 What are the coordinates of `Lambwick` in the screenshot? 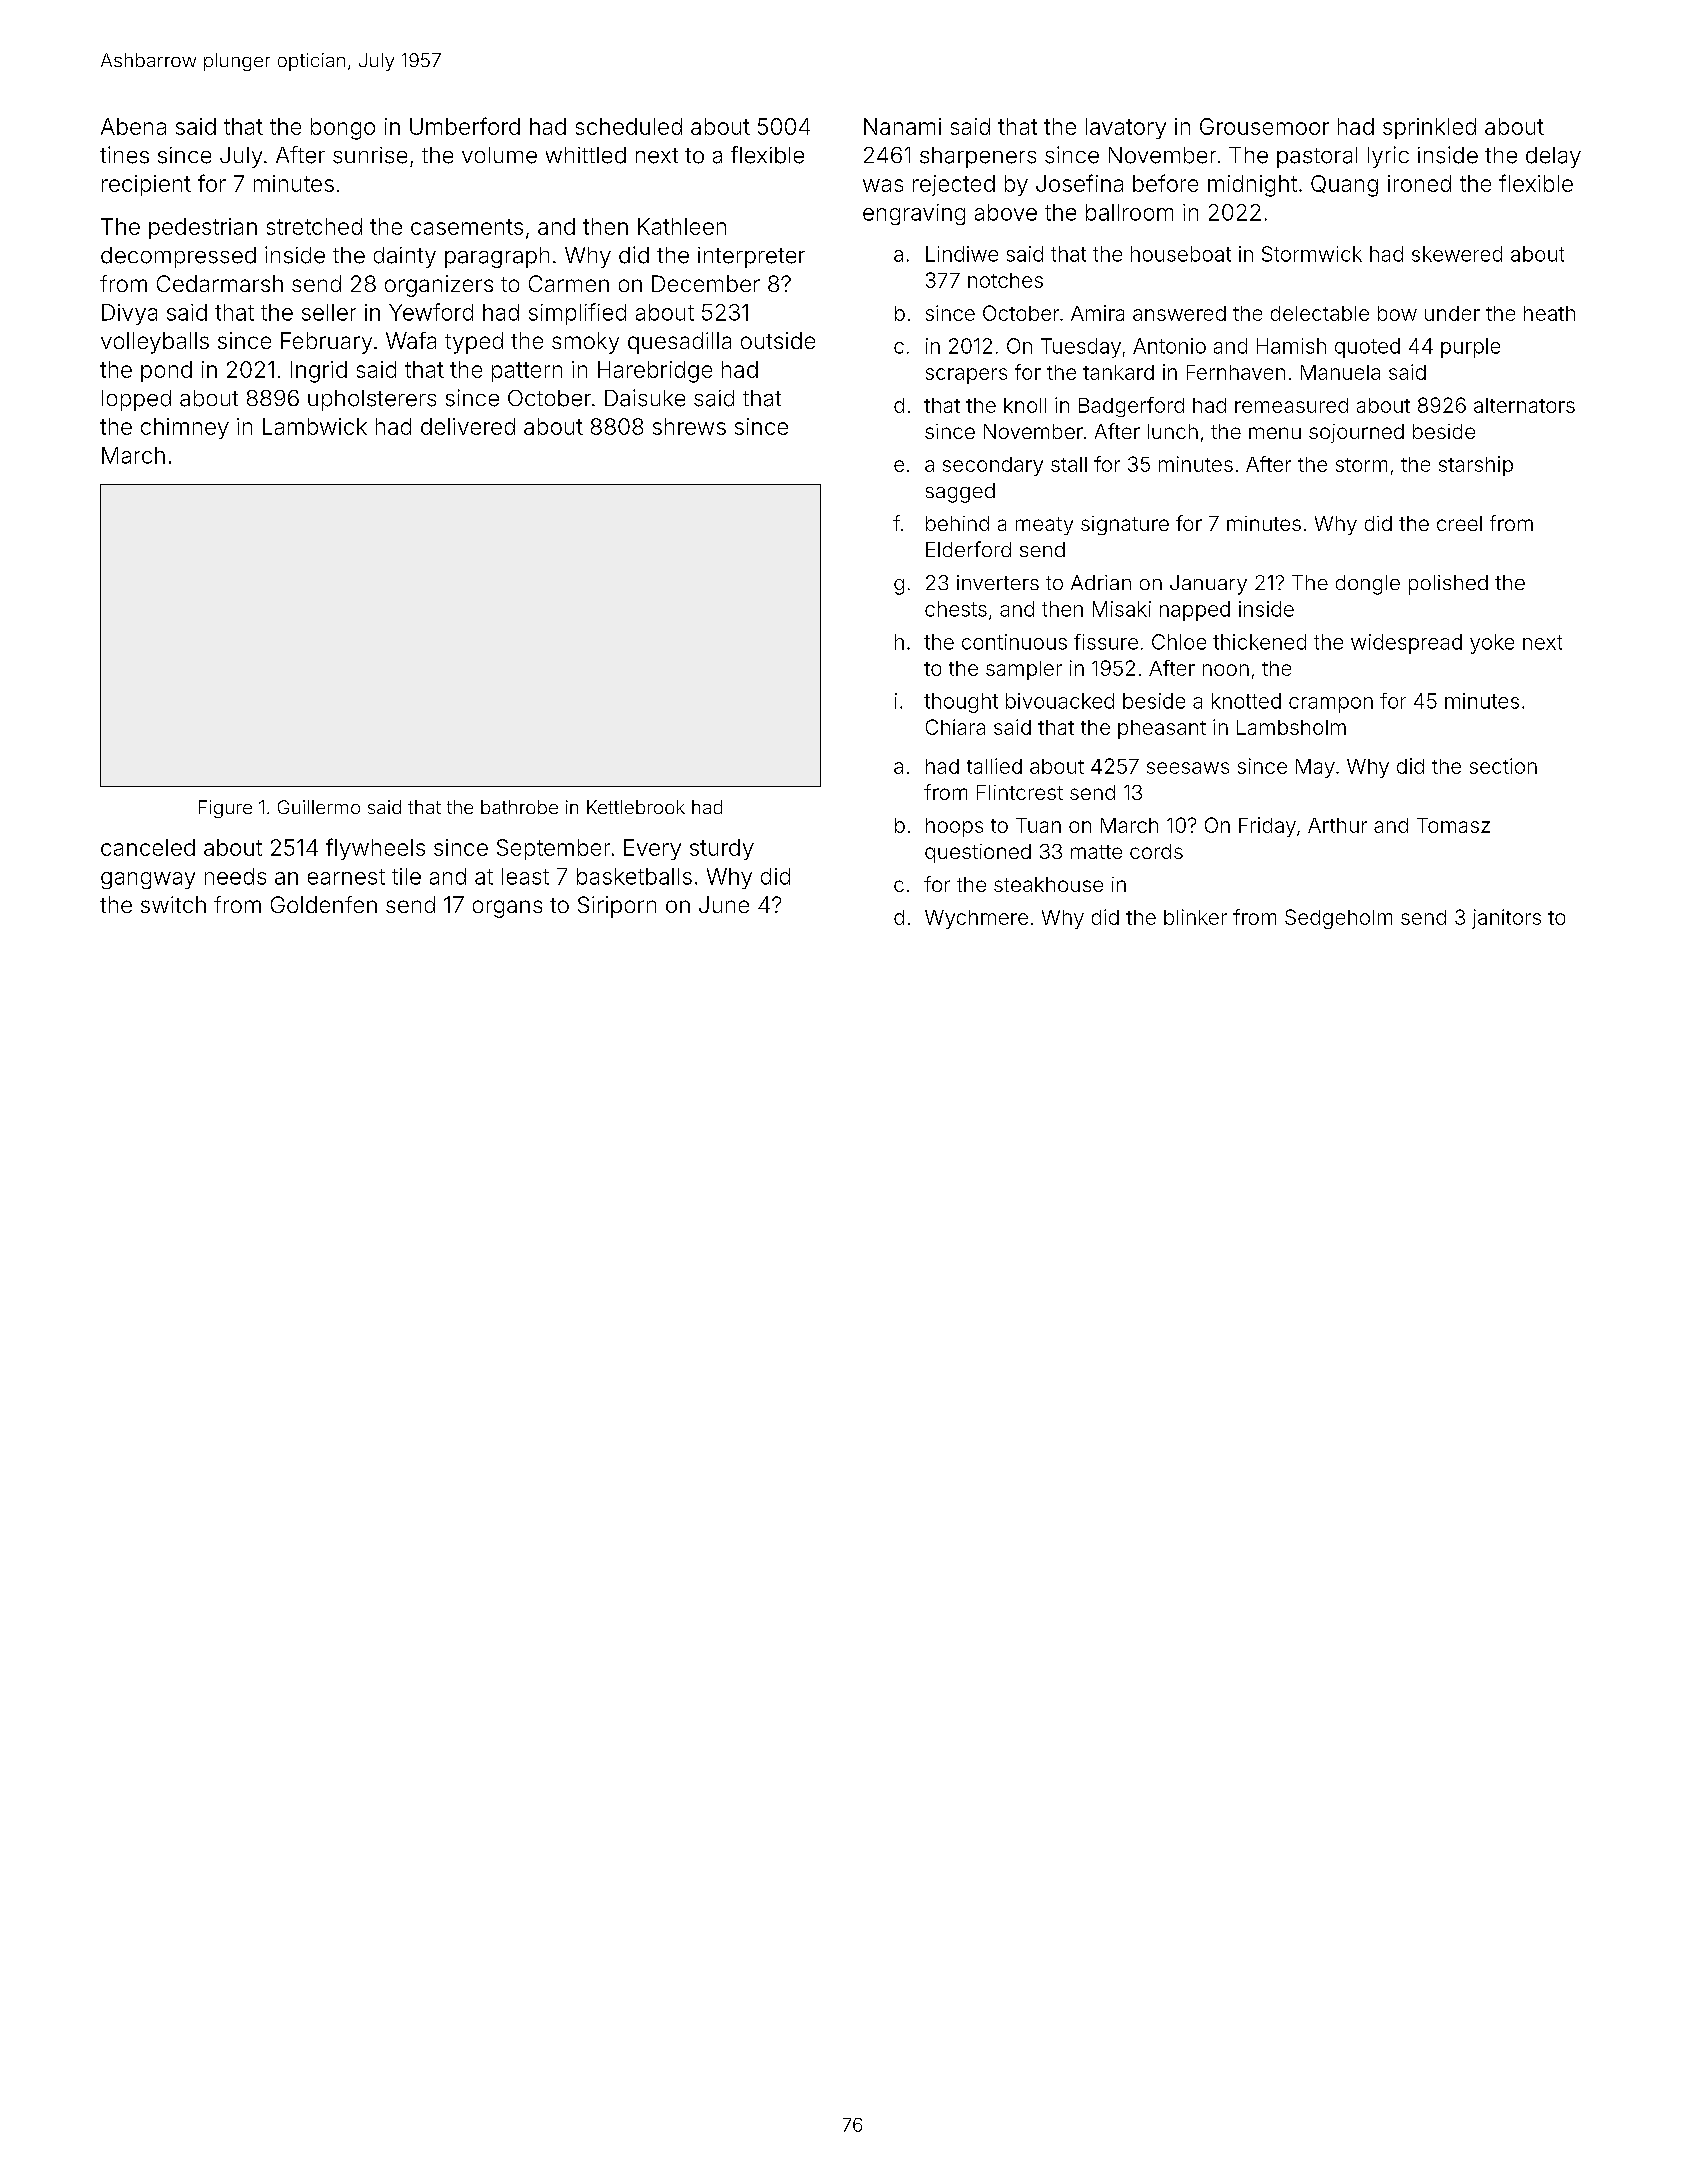 It's located at (315, 426).
